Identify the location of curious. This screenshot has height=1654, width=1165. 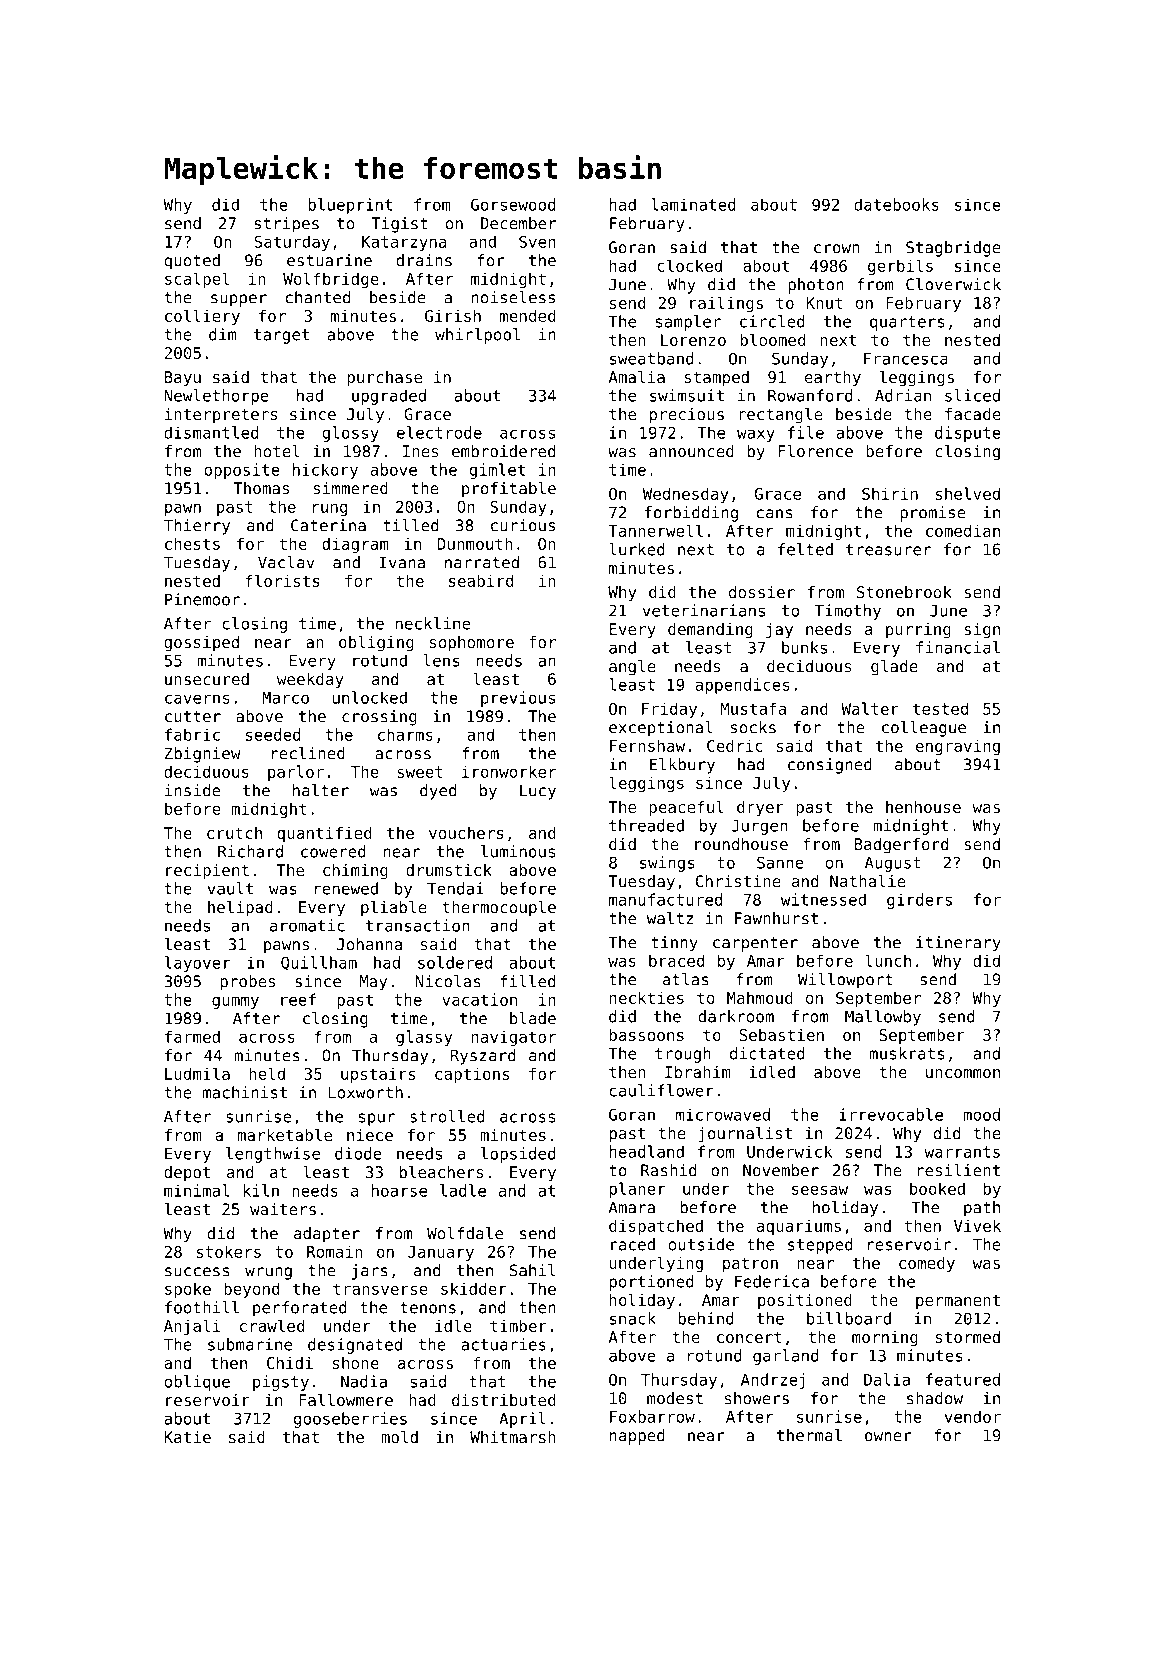
(523, 525).
